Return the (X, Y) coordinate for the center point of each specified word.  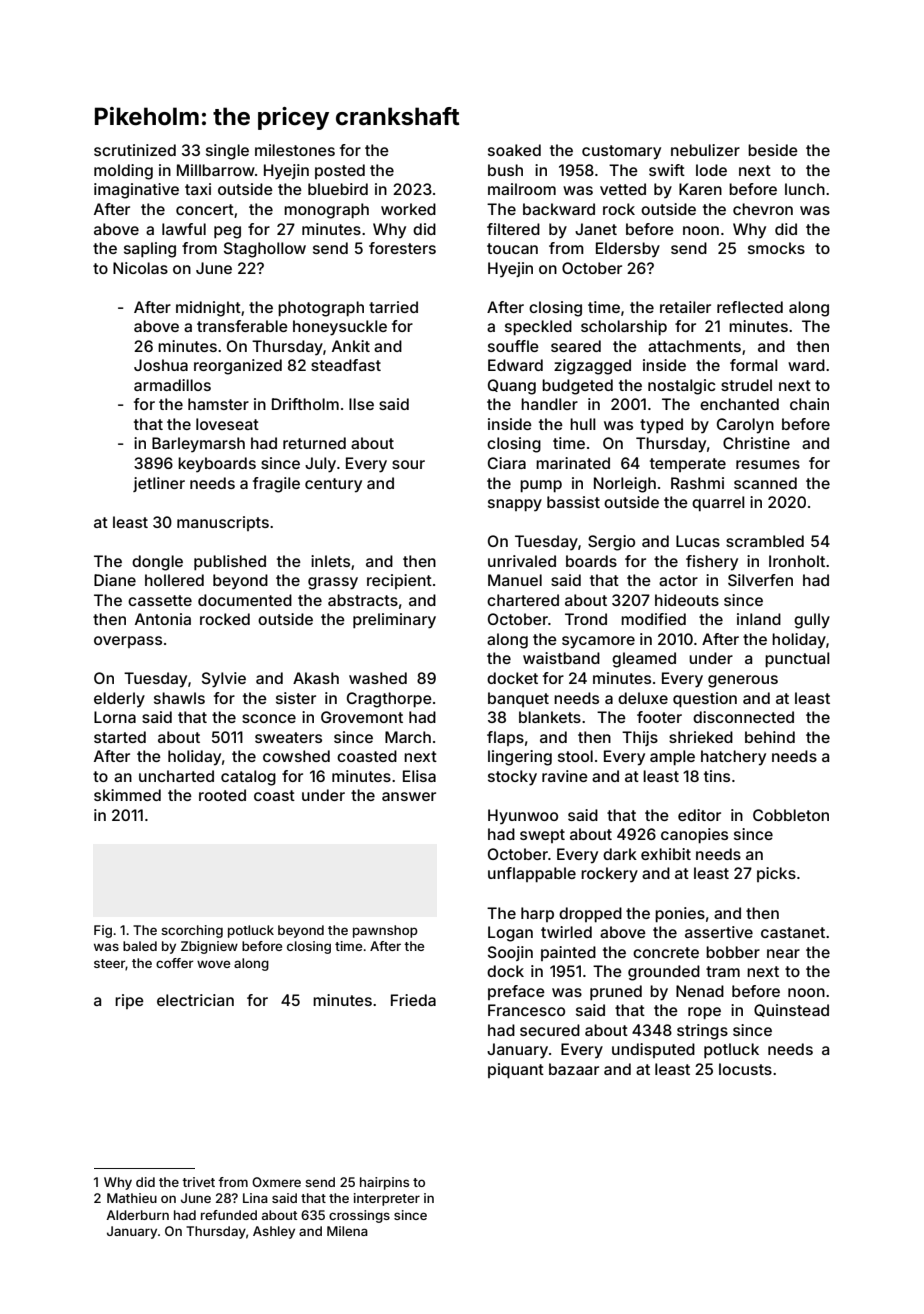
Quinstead (791, 1010)
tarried (393, 307)
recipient (399, 581)
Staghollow (265, 250)
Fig (103, 931)
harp (537, 914)
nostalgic (682, 387)
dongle (157, 563)
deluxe (643, 698)
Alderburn (137, 1215)
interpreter (387, 1199)
